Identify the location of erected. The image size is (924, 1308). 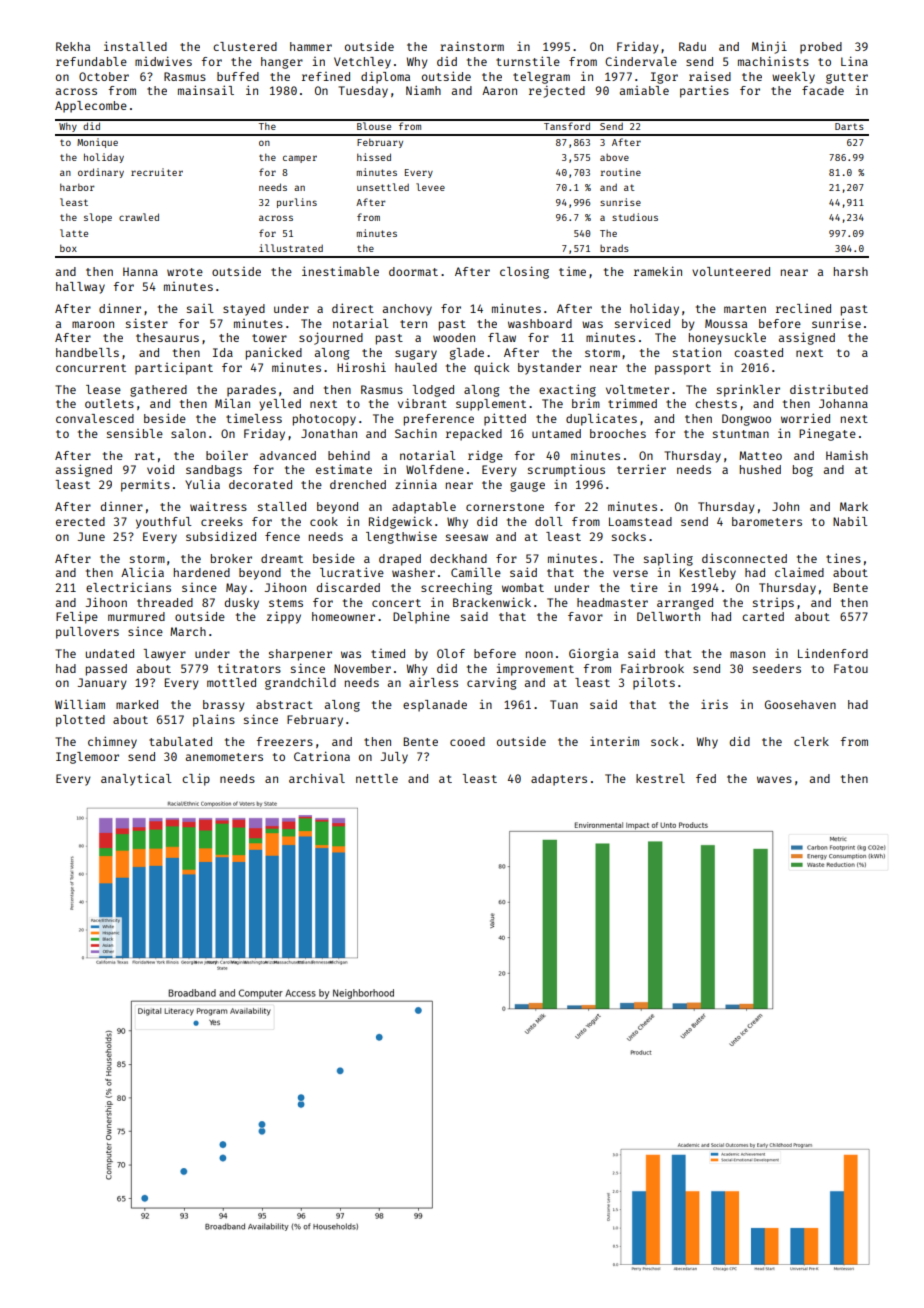
(80, 521).
